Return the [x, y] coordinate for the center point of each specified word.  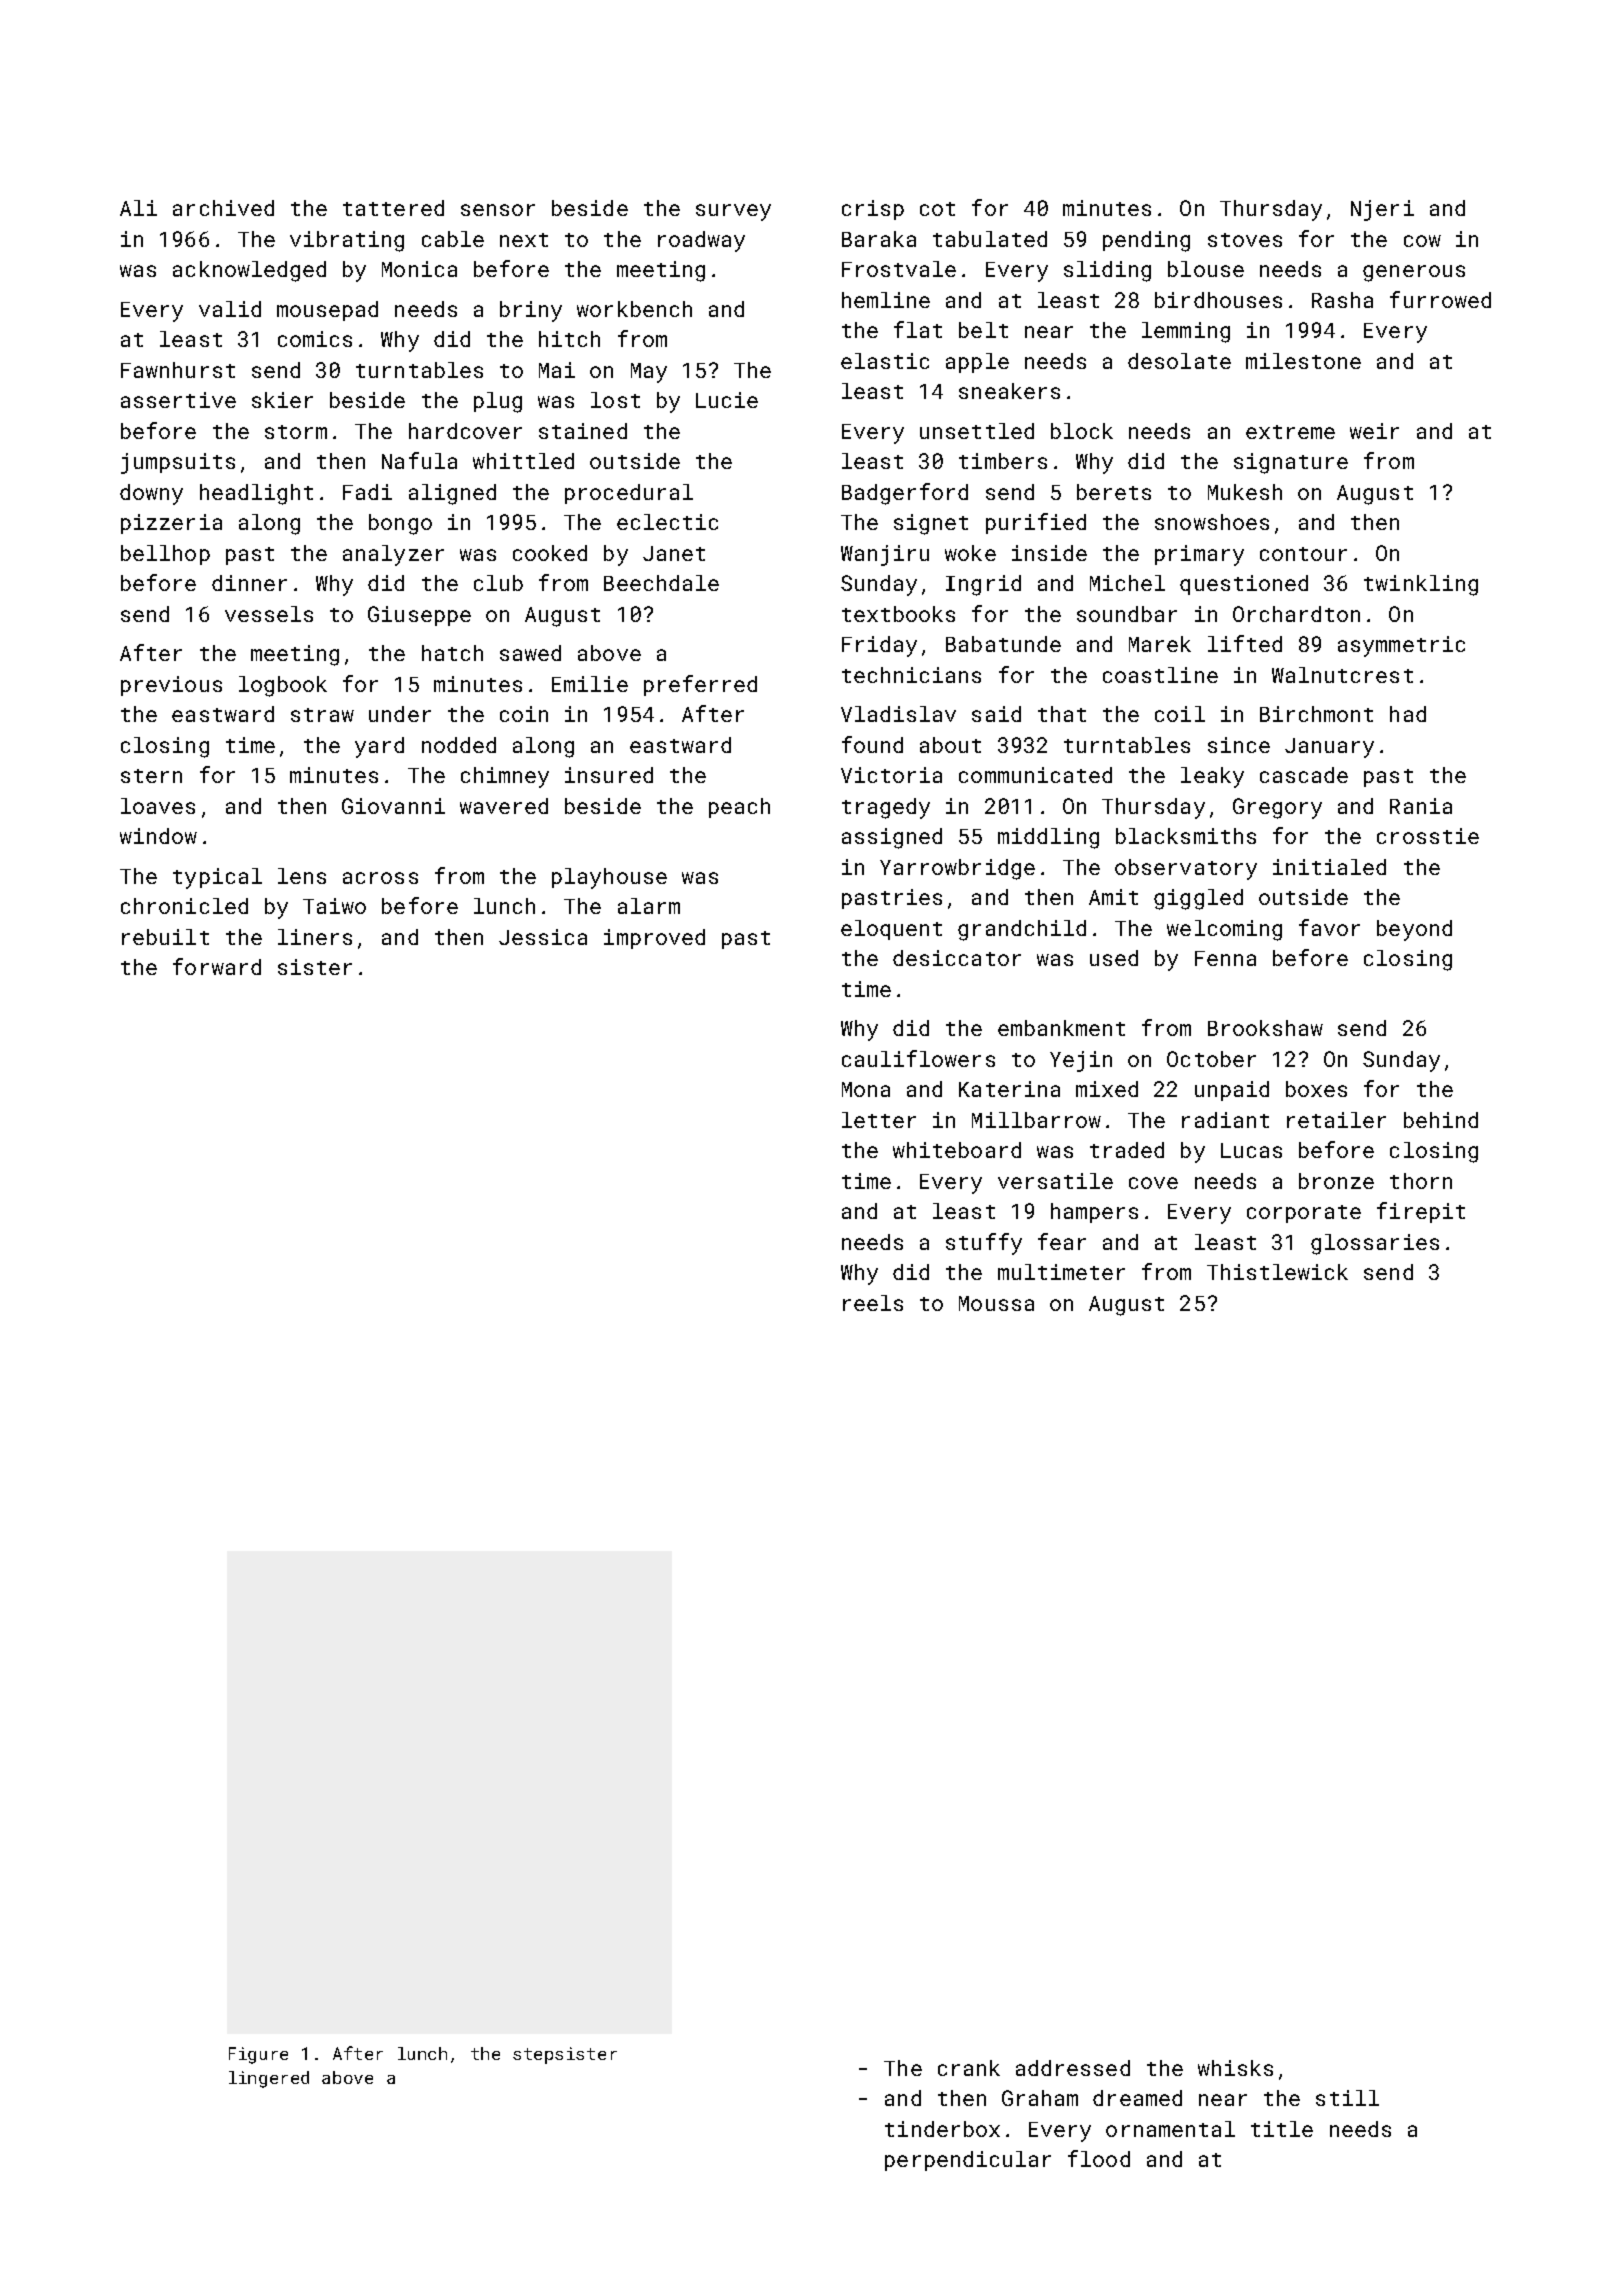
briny [531, 311]
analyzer [393, 555]
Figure [258, 2055]
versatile [1055, 1181]
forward [217, 966]
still [1347, 2098]
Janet [674, 553]
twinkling [1421, 585]
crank [969, 2068]
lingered [269, 2079]
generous [1414, 273]
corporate [1304, 1214]
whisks [1235, 2068]
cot [937, 209]
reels [873, 1303]
